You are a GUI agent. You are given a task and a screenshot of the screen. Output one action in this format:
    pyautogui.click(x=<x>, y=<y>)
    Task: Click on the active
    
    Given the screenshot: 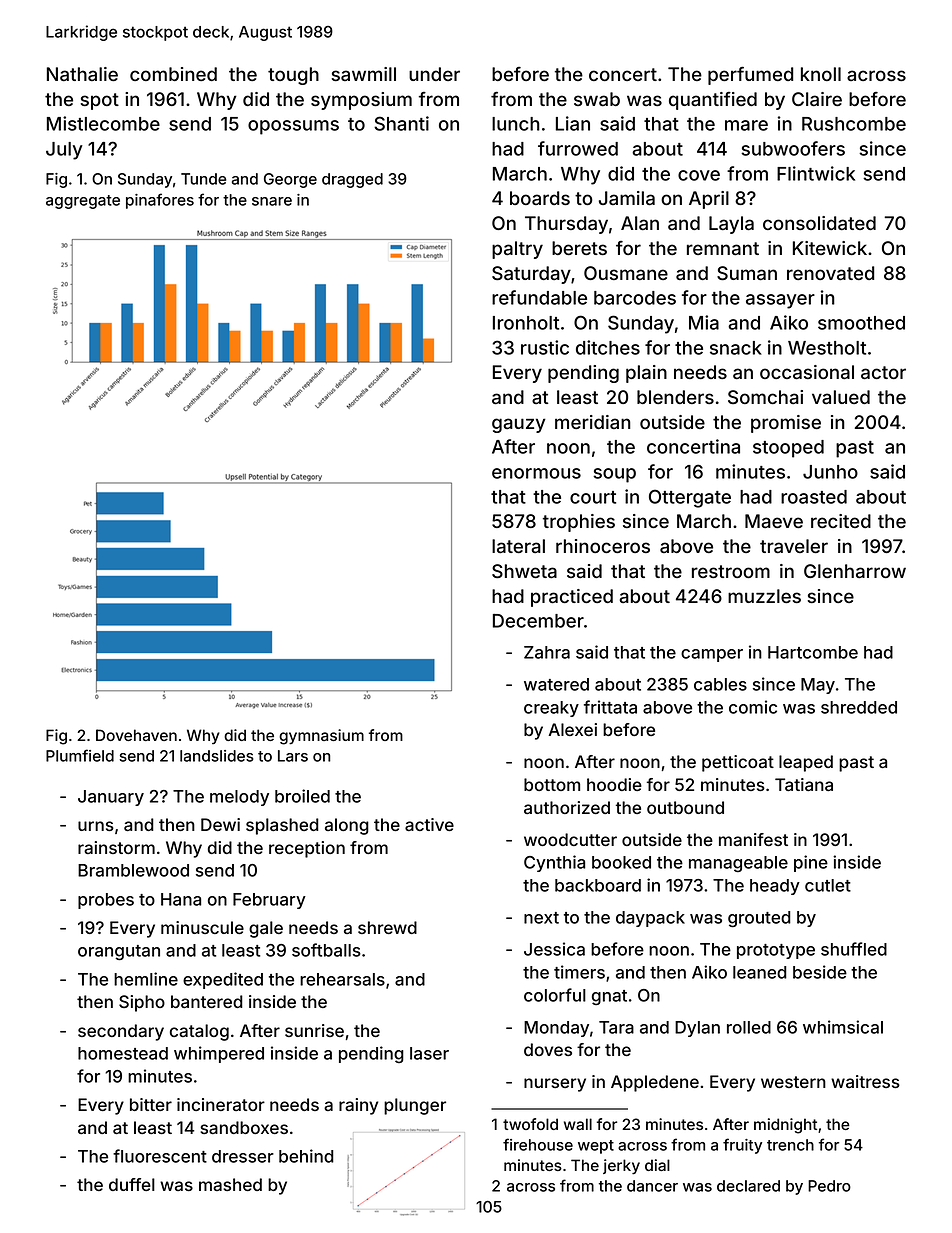 What is the action you would take?
    pyautogui.click(x=429, y=824)
